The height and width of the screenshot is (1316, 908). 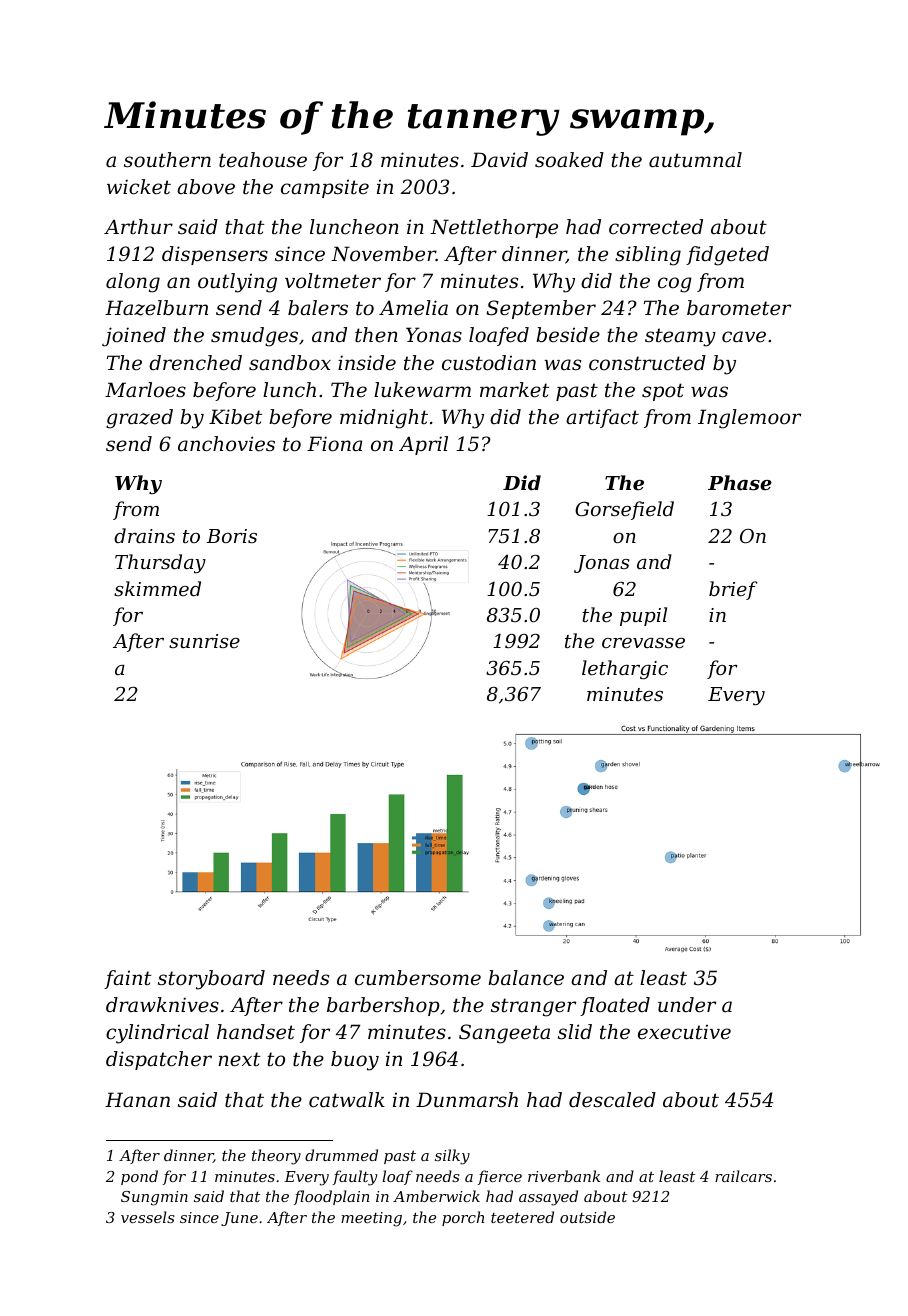 What do you see at coordinates (587, 1217) in the screenshot?
I see `outside` at bounding box center [587, 1217].
